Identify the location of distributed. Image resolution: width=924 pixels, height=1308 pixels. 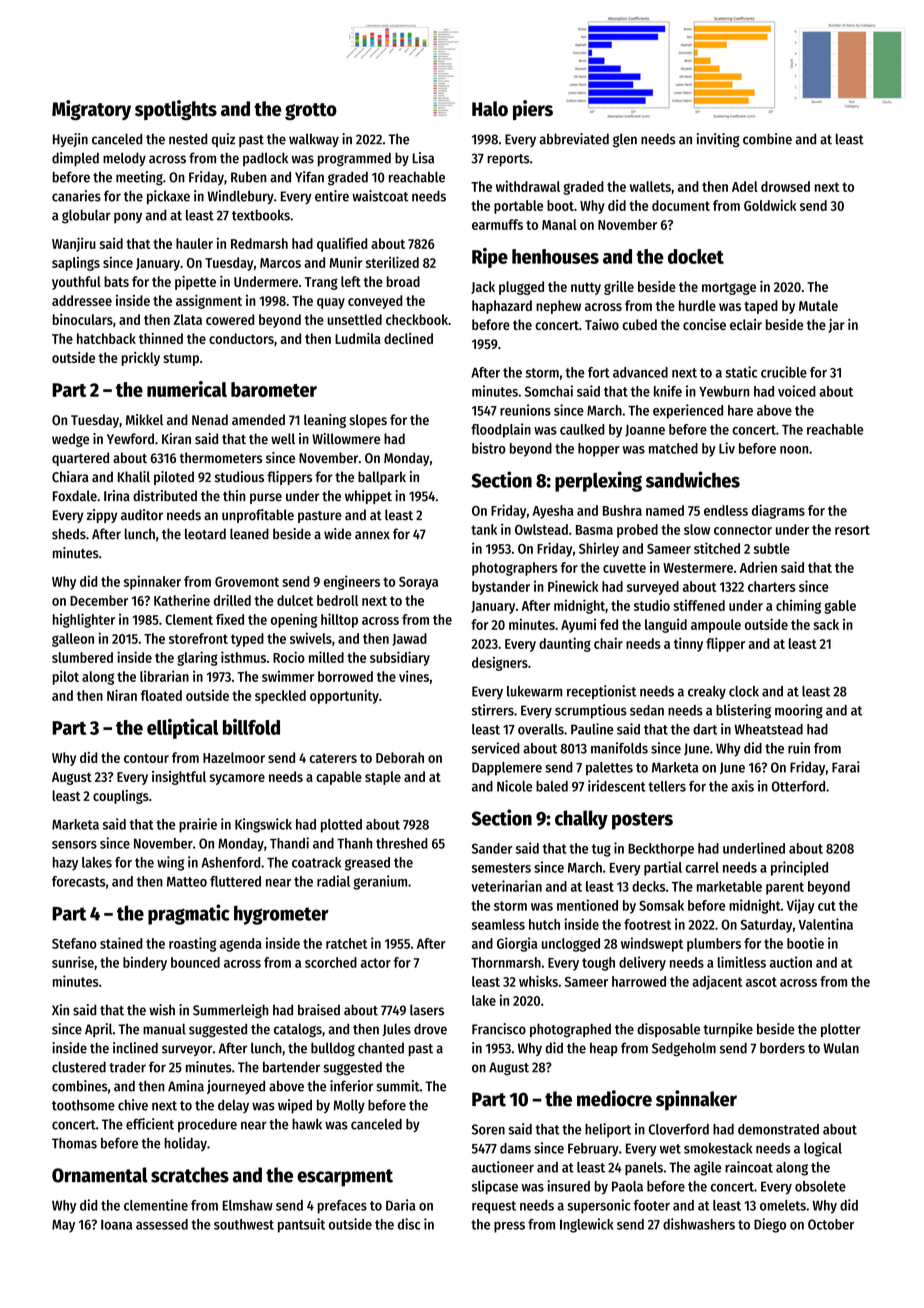
(165, 496).
